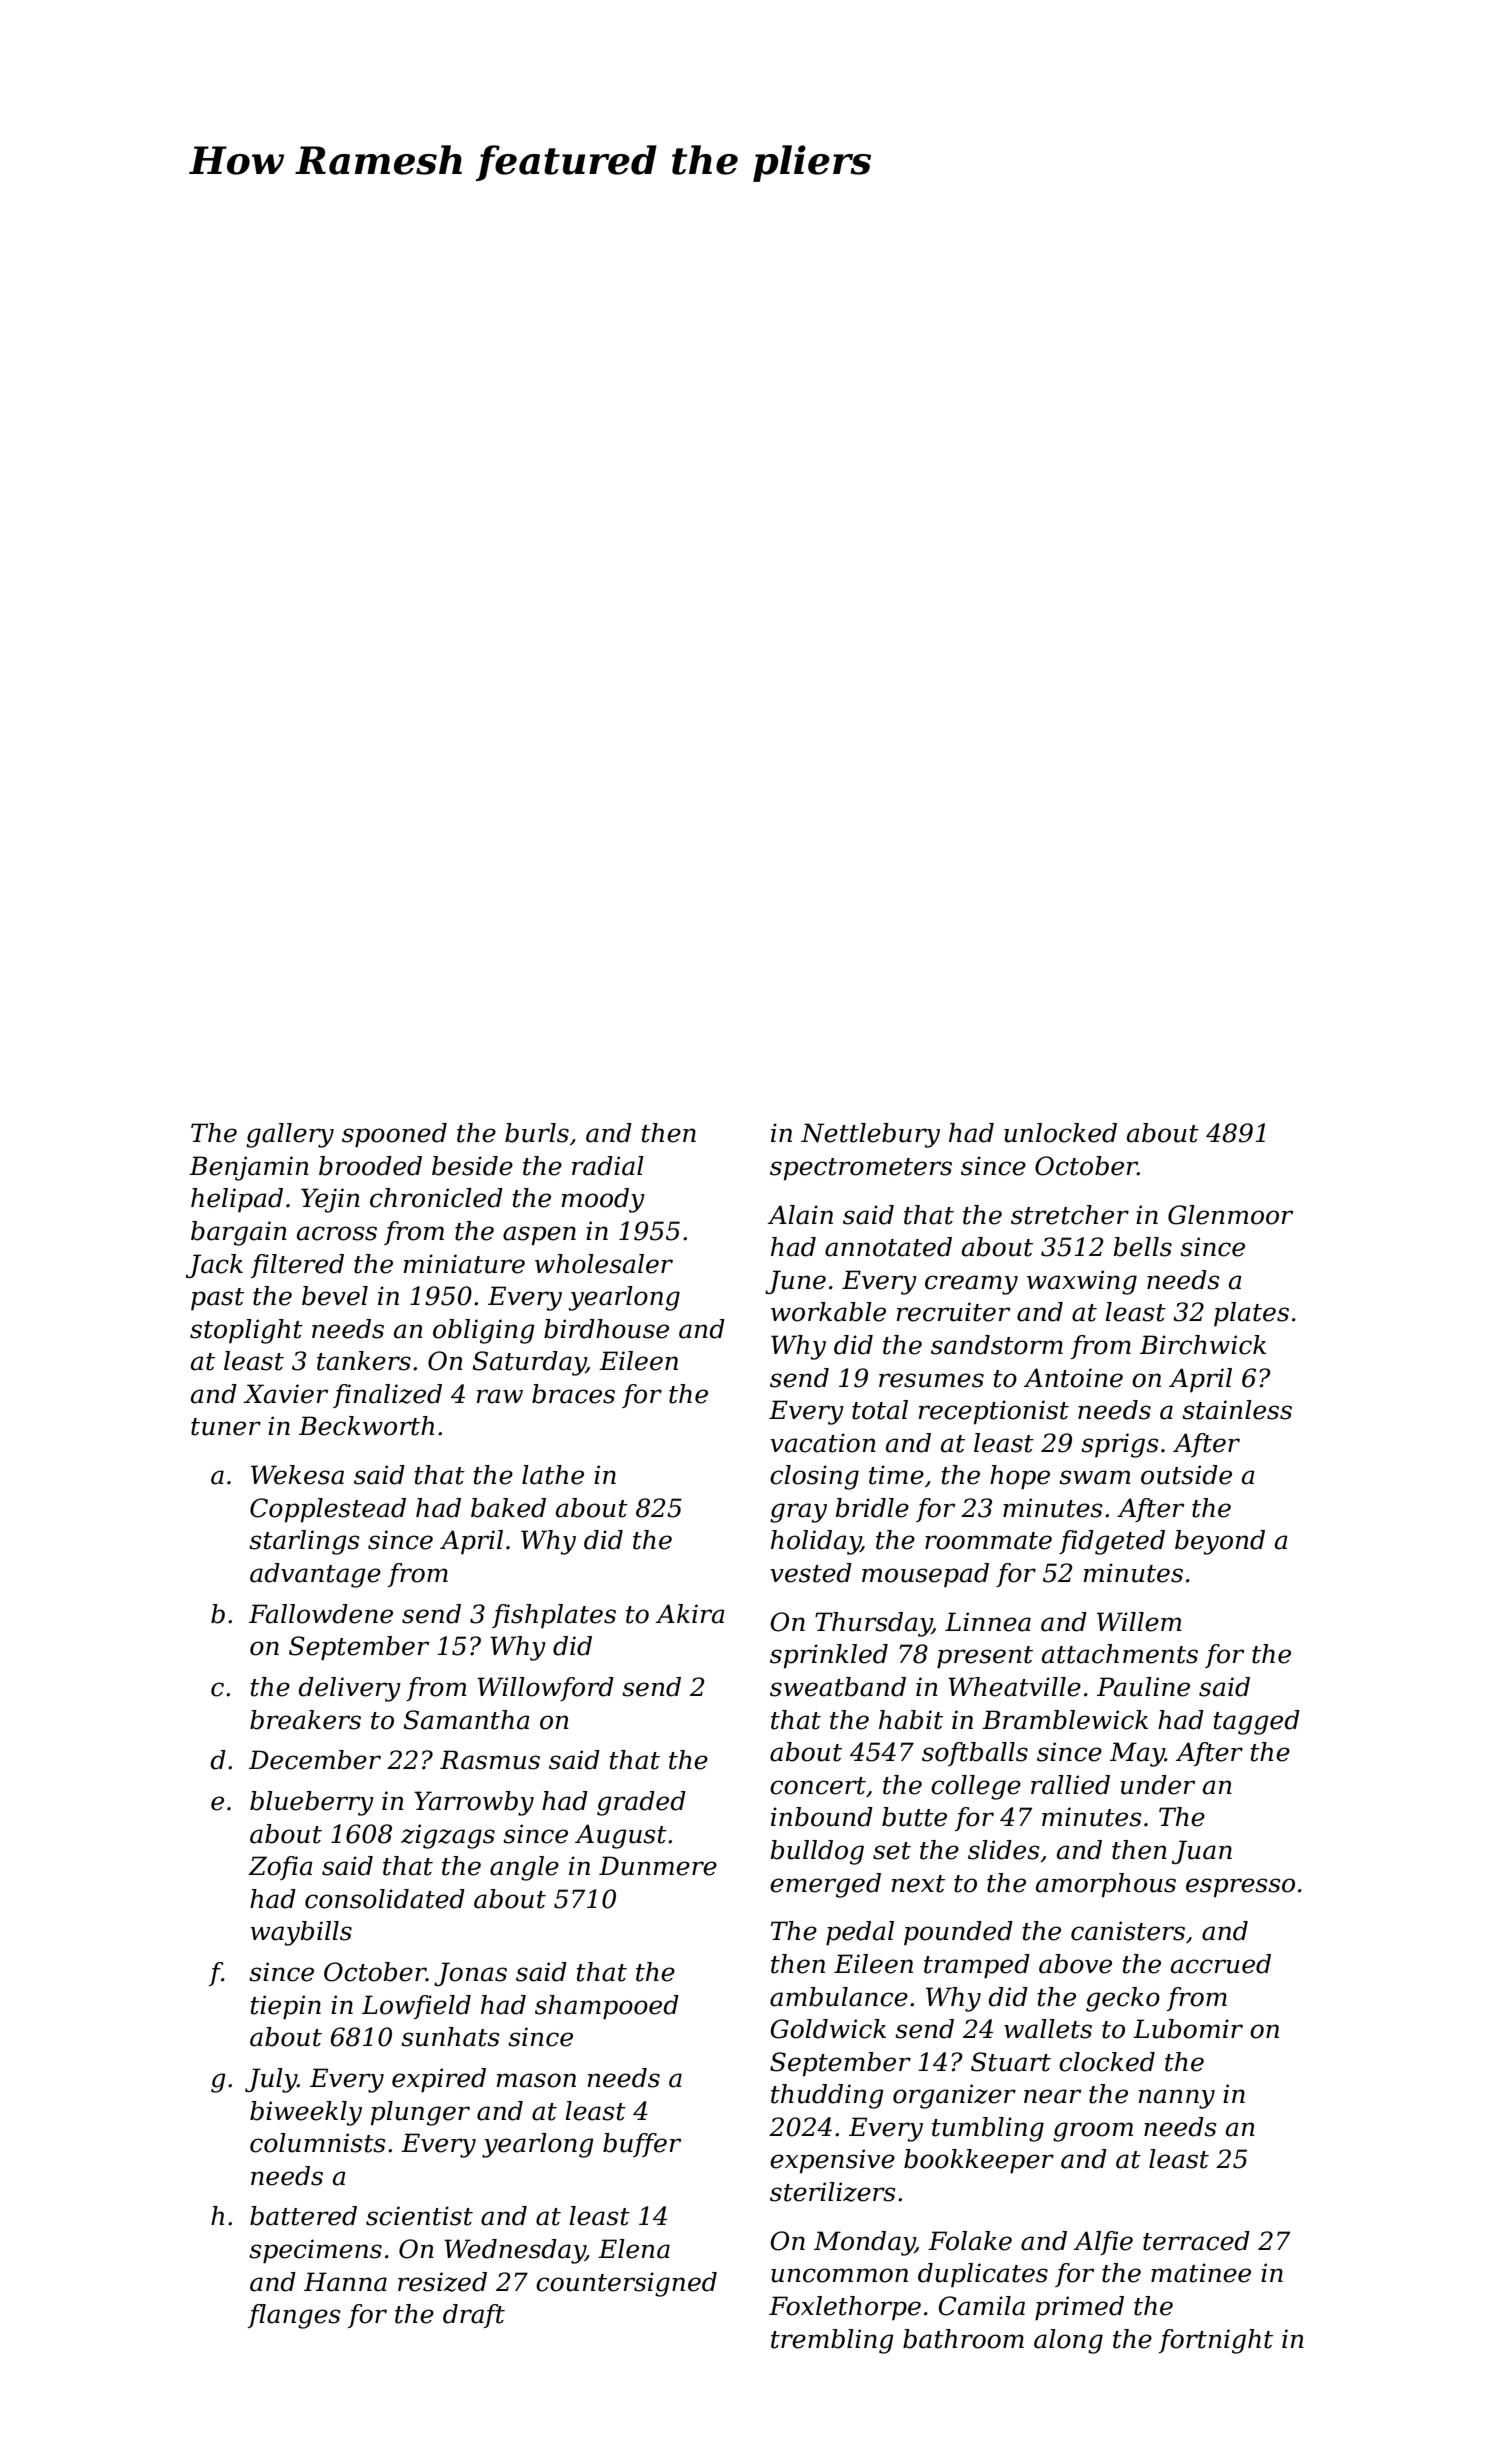 The height and width of the screenshot is (2464, 1496). What do you see at coordinates (419, 2216) in the screenshot?
I see `scientist` at bounding box center [419, 2216].
